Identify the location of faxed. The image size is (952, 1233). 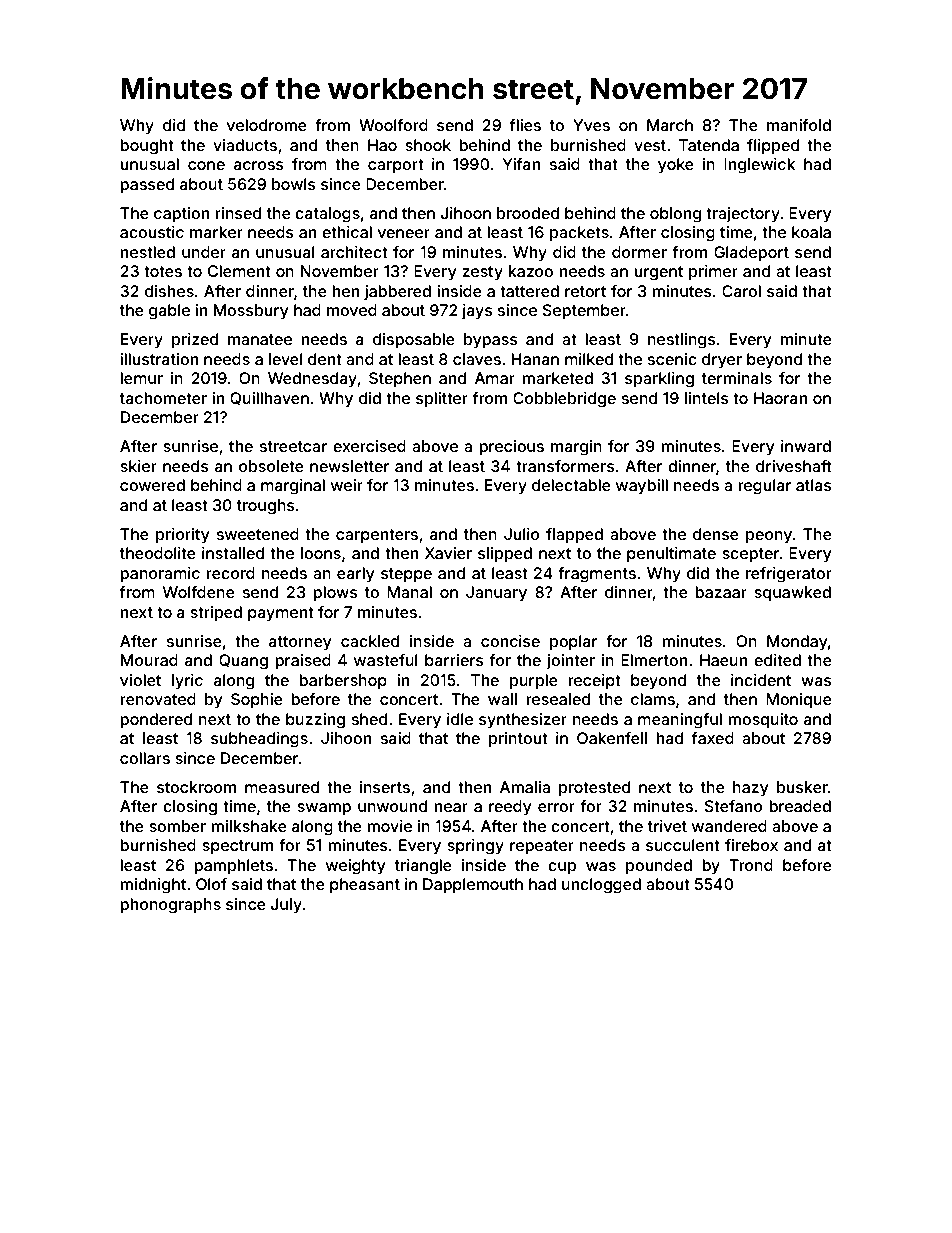
(713, 738).
